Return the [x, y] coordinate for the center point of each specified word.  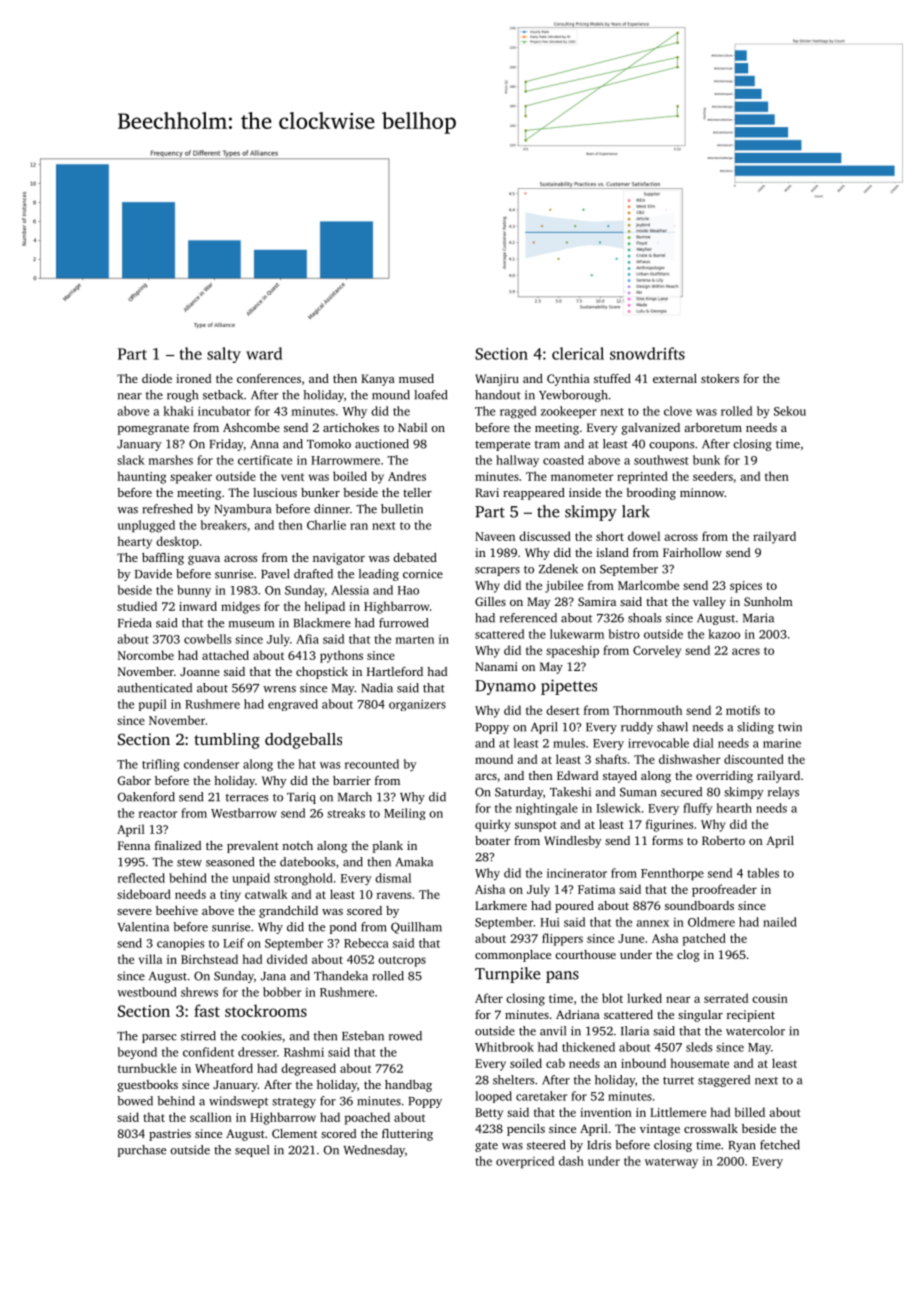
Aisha [490, 889]
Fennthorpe [672, 874]
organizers [417, 705]
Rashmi [304, 1052]
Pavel [275, 574]
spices [746, 587]
